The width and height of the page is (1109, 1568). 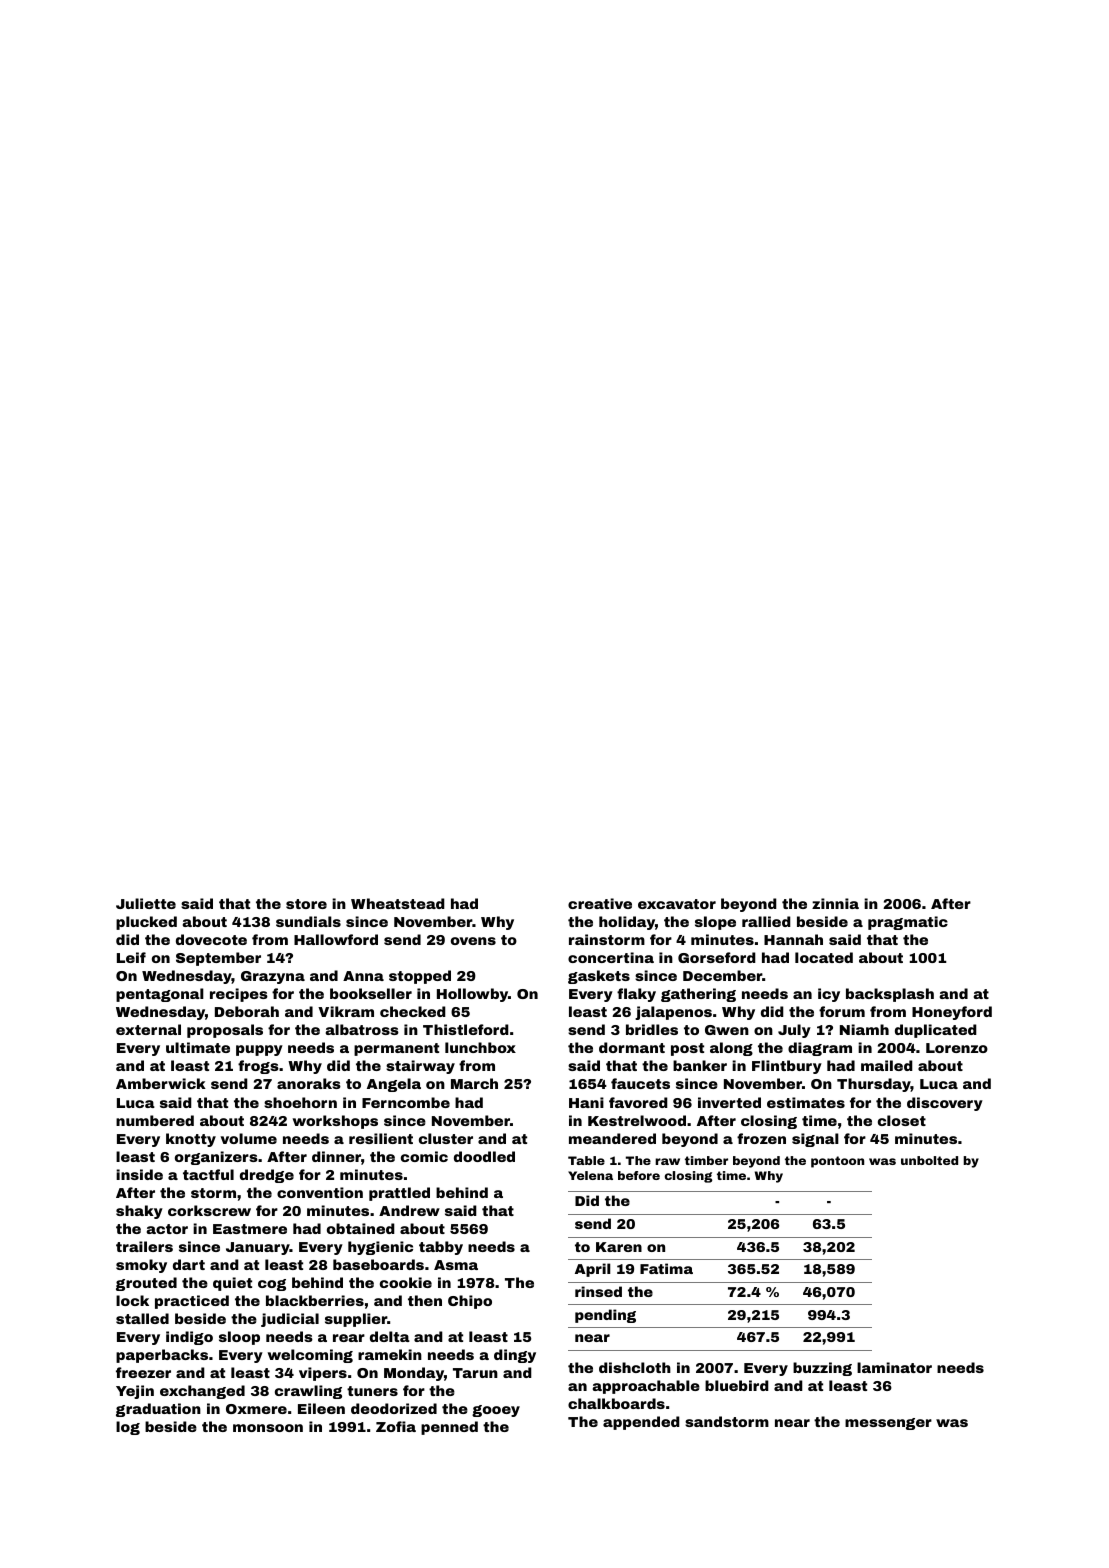 What do you see at coordinates (309, 1083) in the page?
I see `anoraks` at bounding box center [309, 1083].
